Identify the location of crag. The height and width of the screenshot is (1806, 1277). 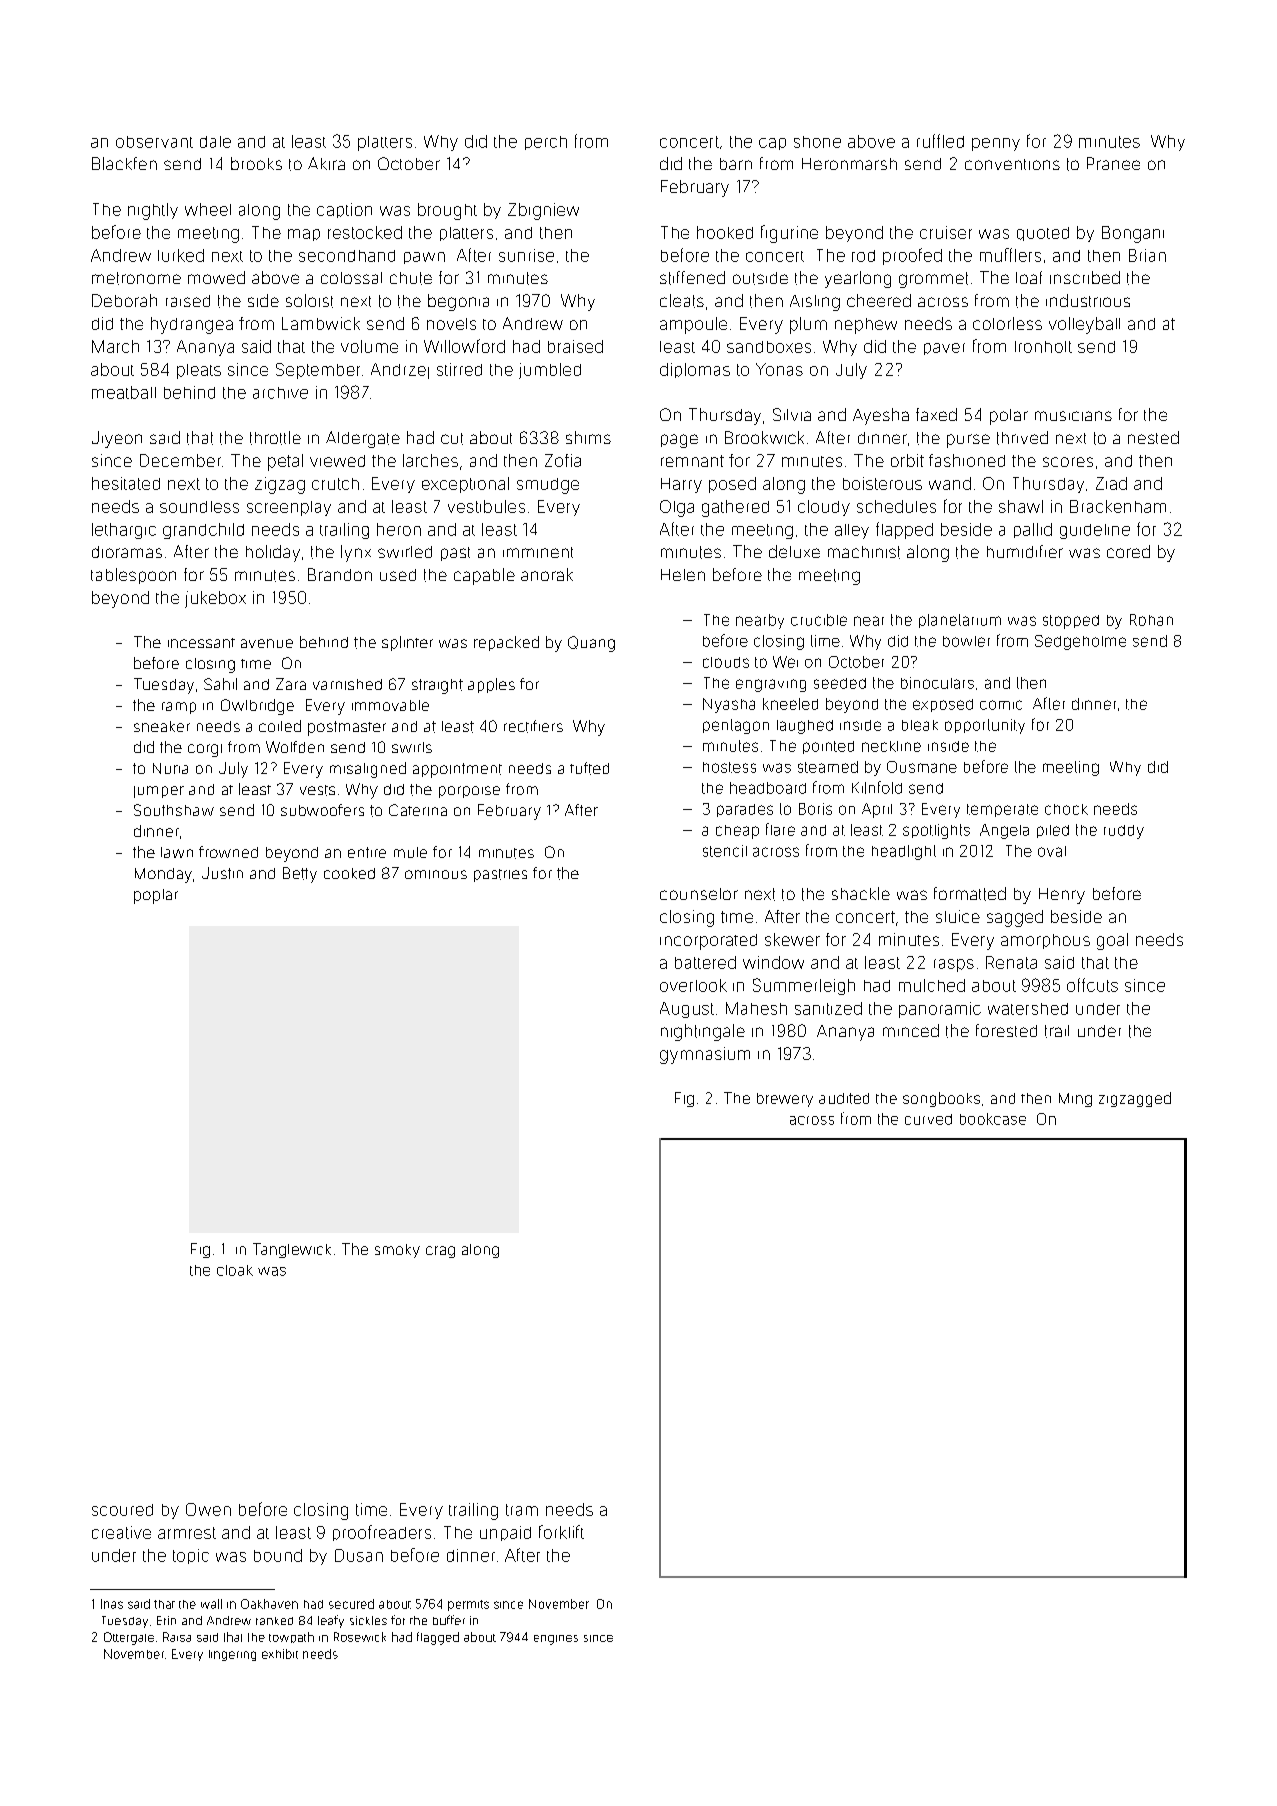
(440, 1252).
